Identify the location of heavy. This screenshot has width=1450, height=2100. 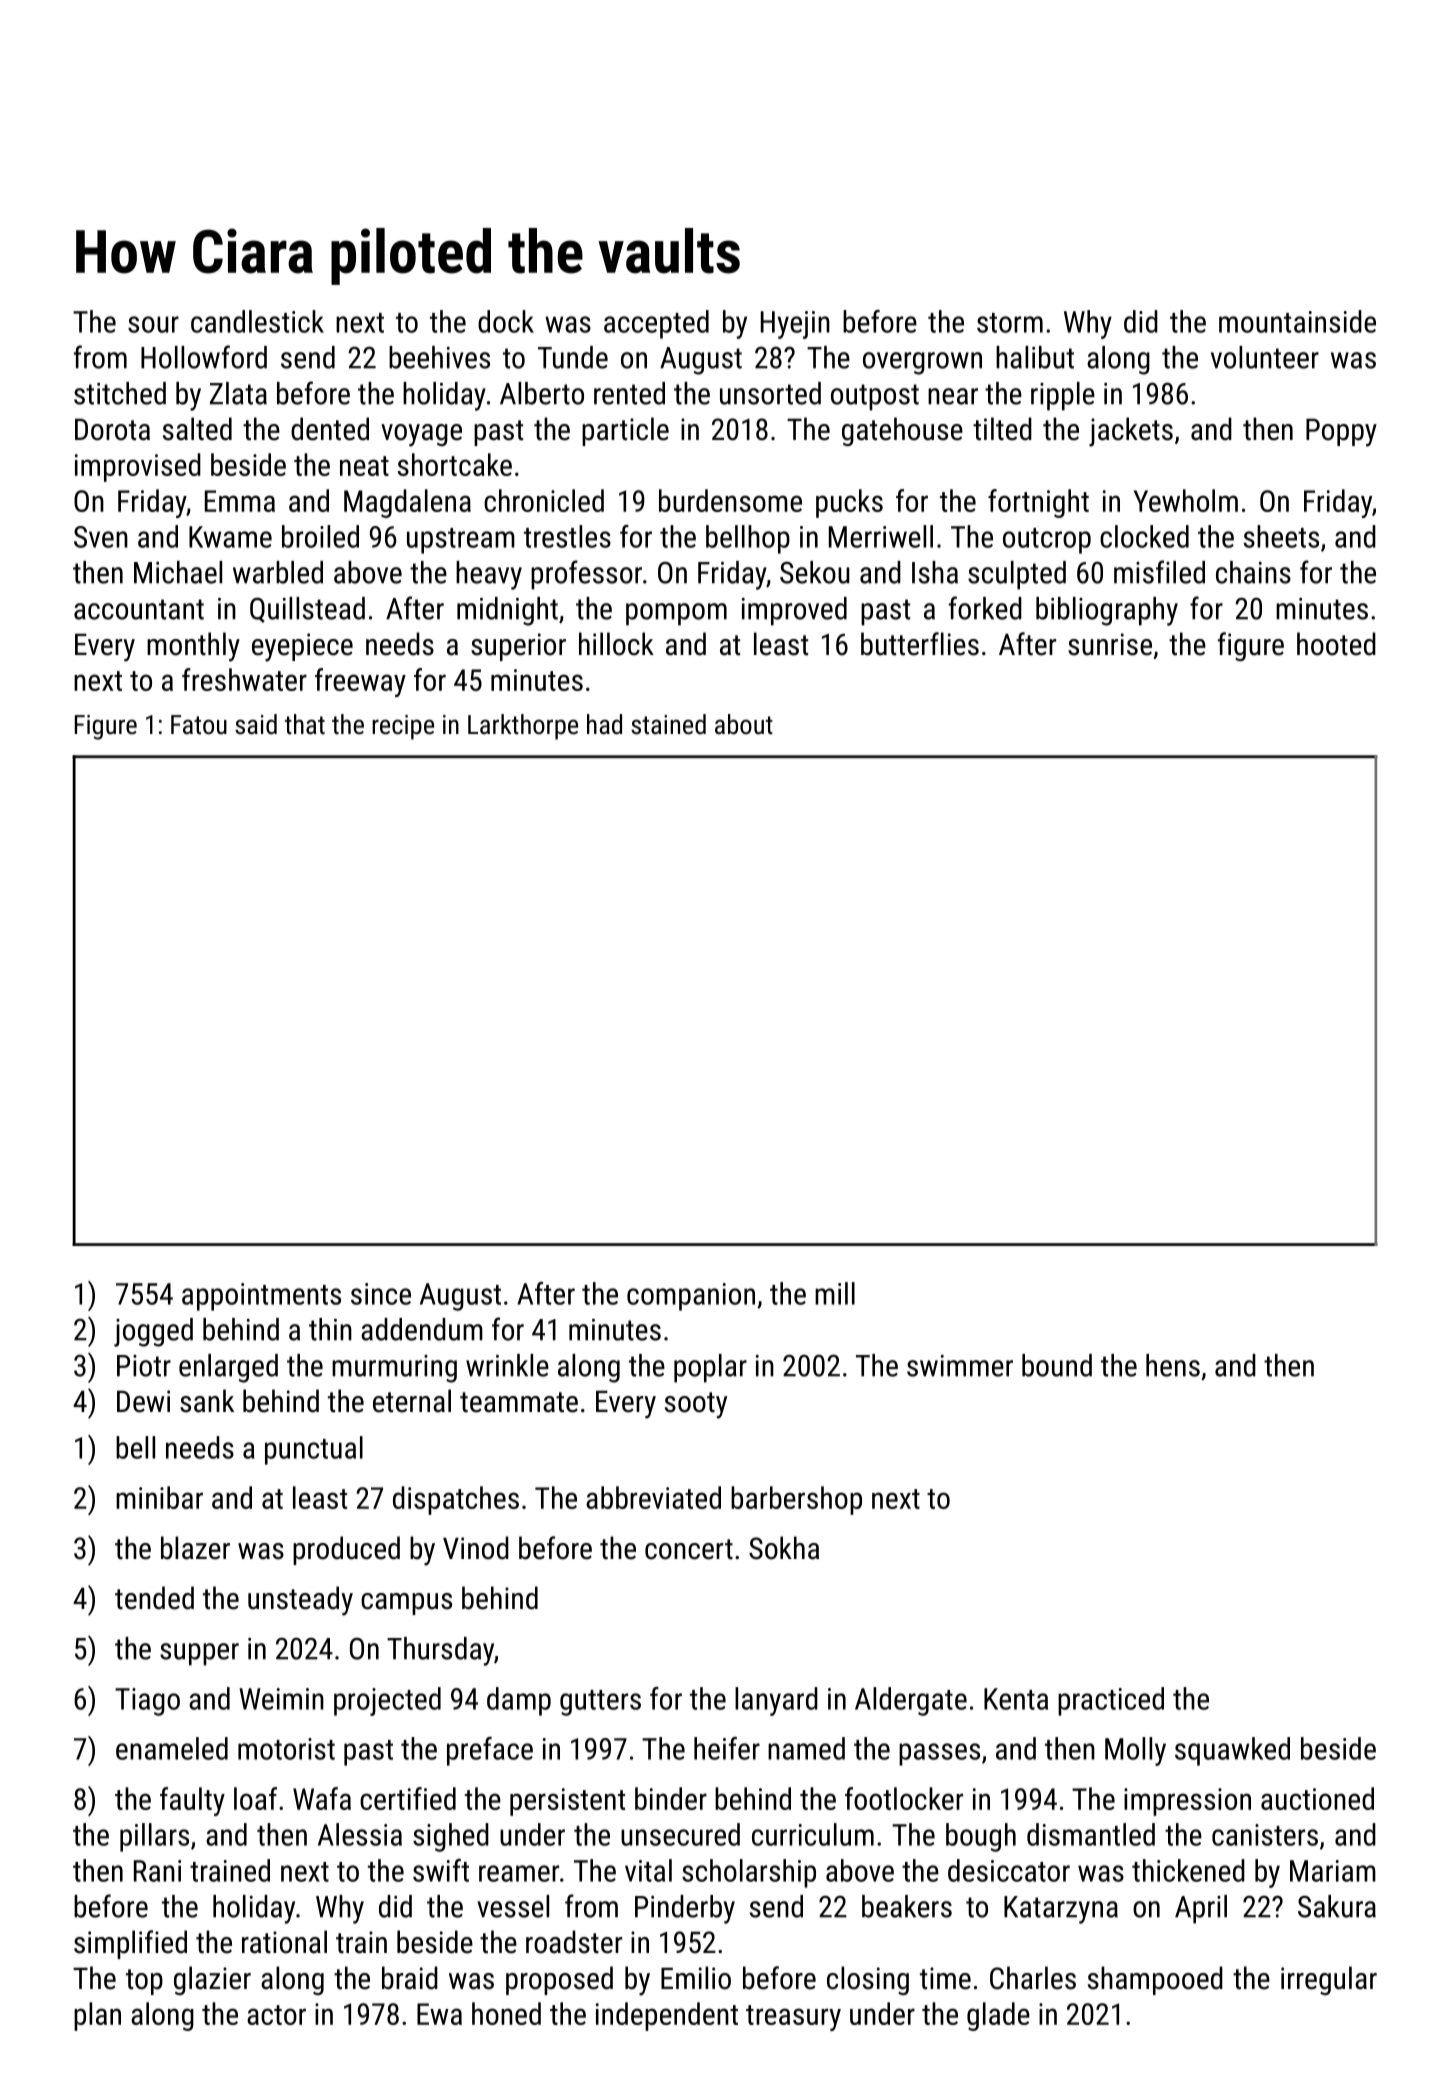
(489, 575).
